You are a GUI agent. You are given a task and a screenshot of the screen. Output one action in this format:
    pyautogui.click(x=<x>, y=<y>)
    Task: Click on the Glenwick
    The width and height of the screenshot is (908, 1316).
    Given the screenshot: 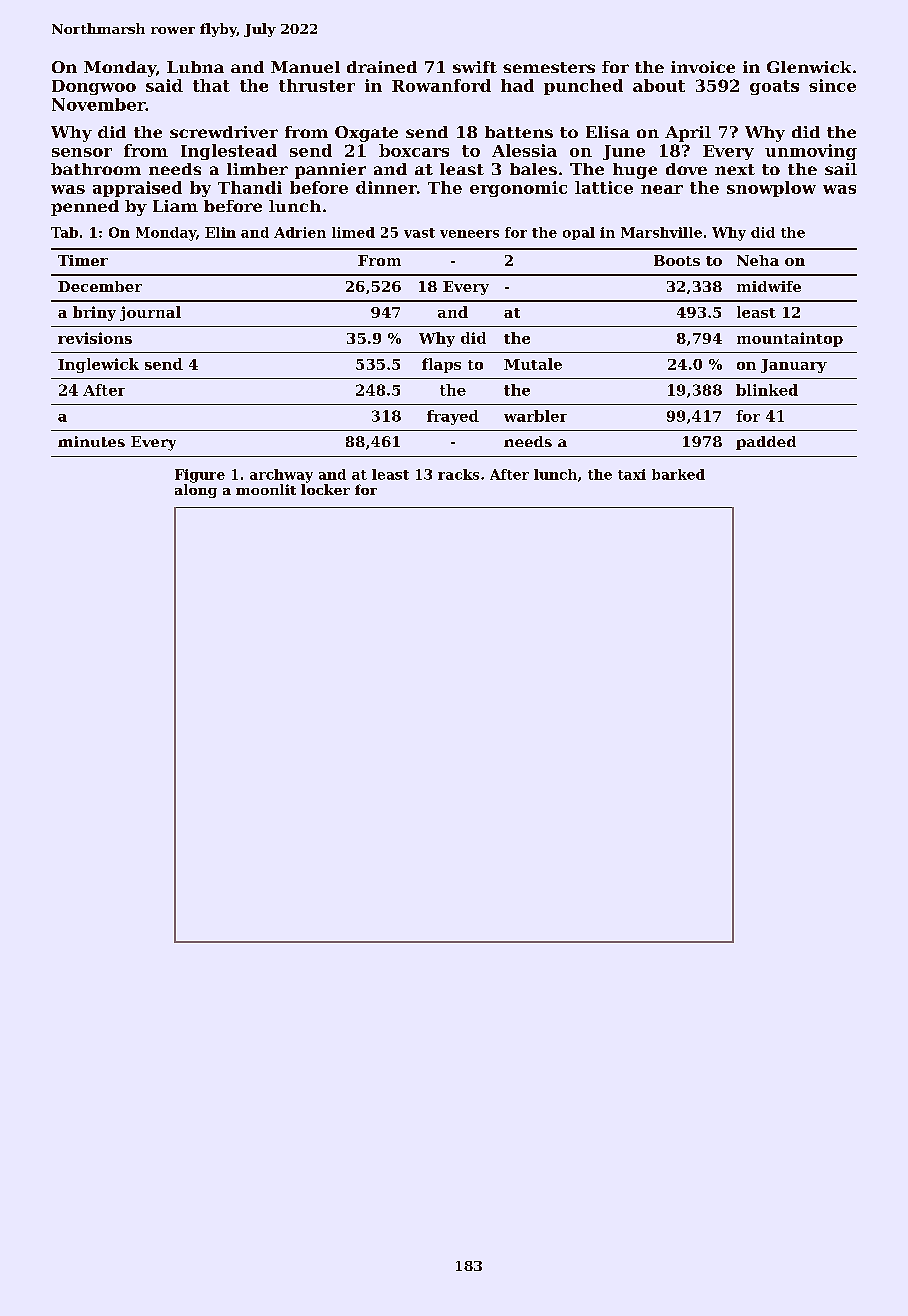 What is the action you would take?
    pyautogui.click(x=809, y=67)
